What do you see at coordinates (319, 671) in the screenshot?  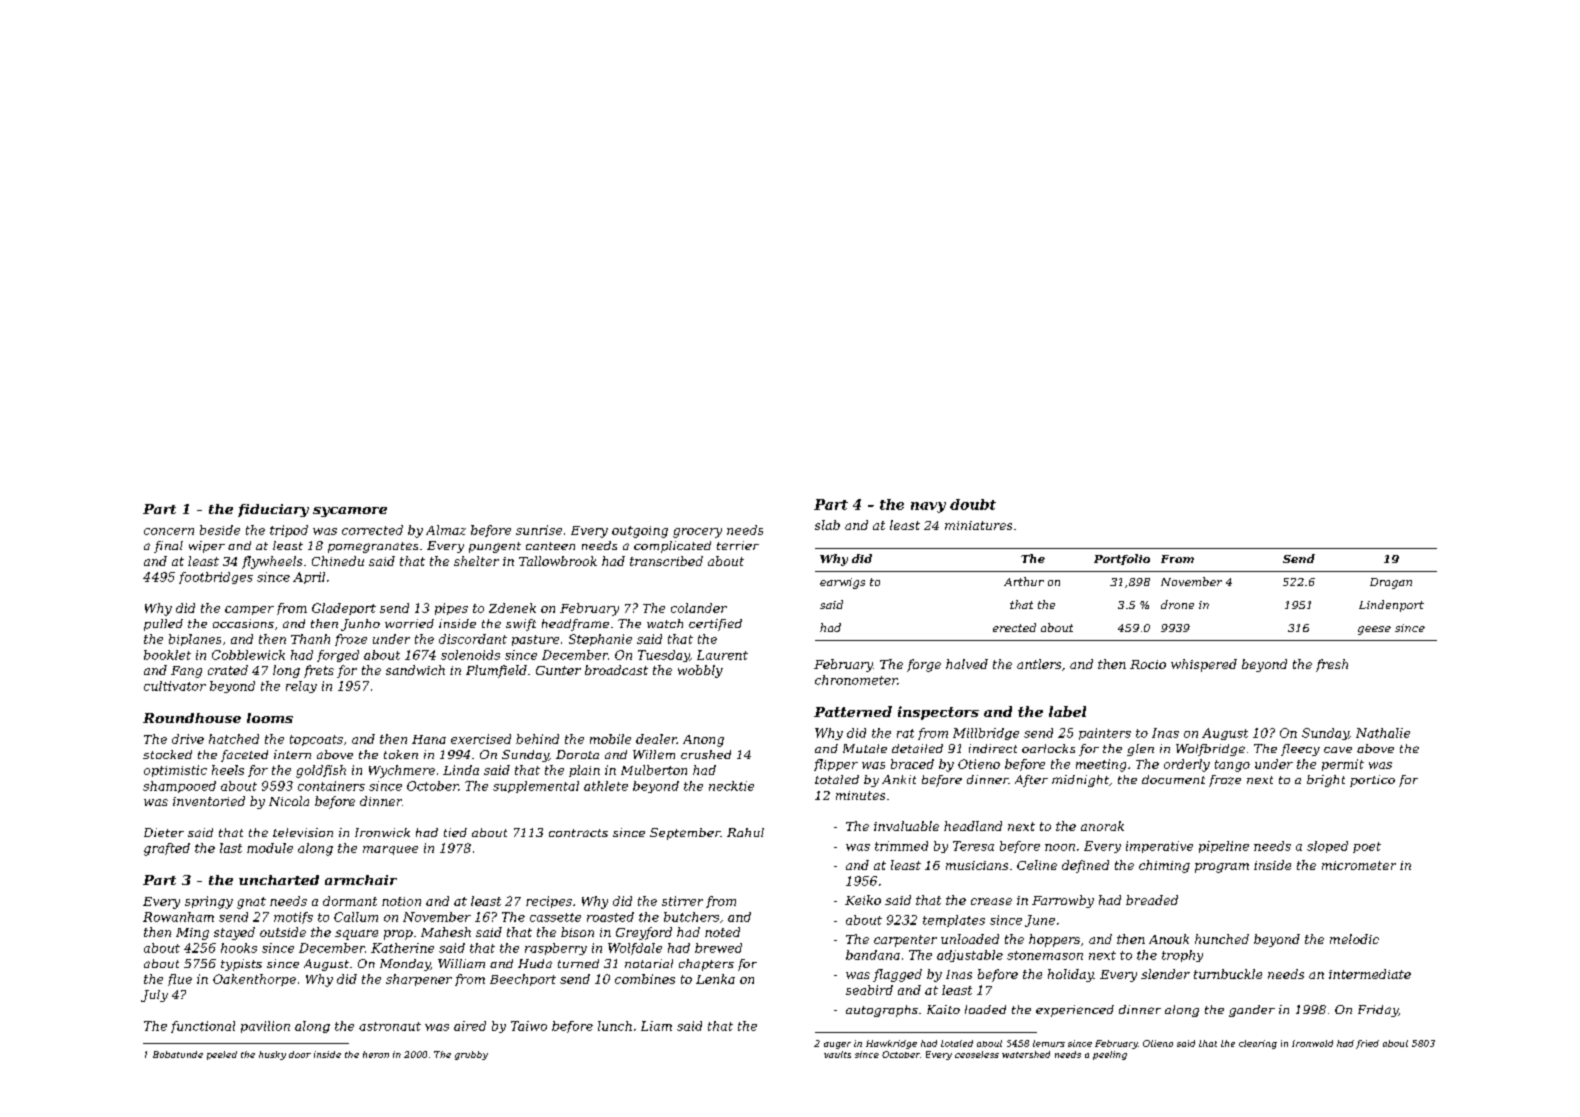 I see `frets` at bounding box center [319, 671].
